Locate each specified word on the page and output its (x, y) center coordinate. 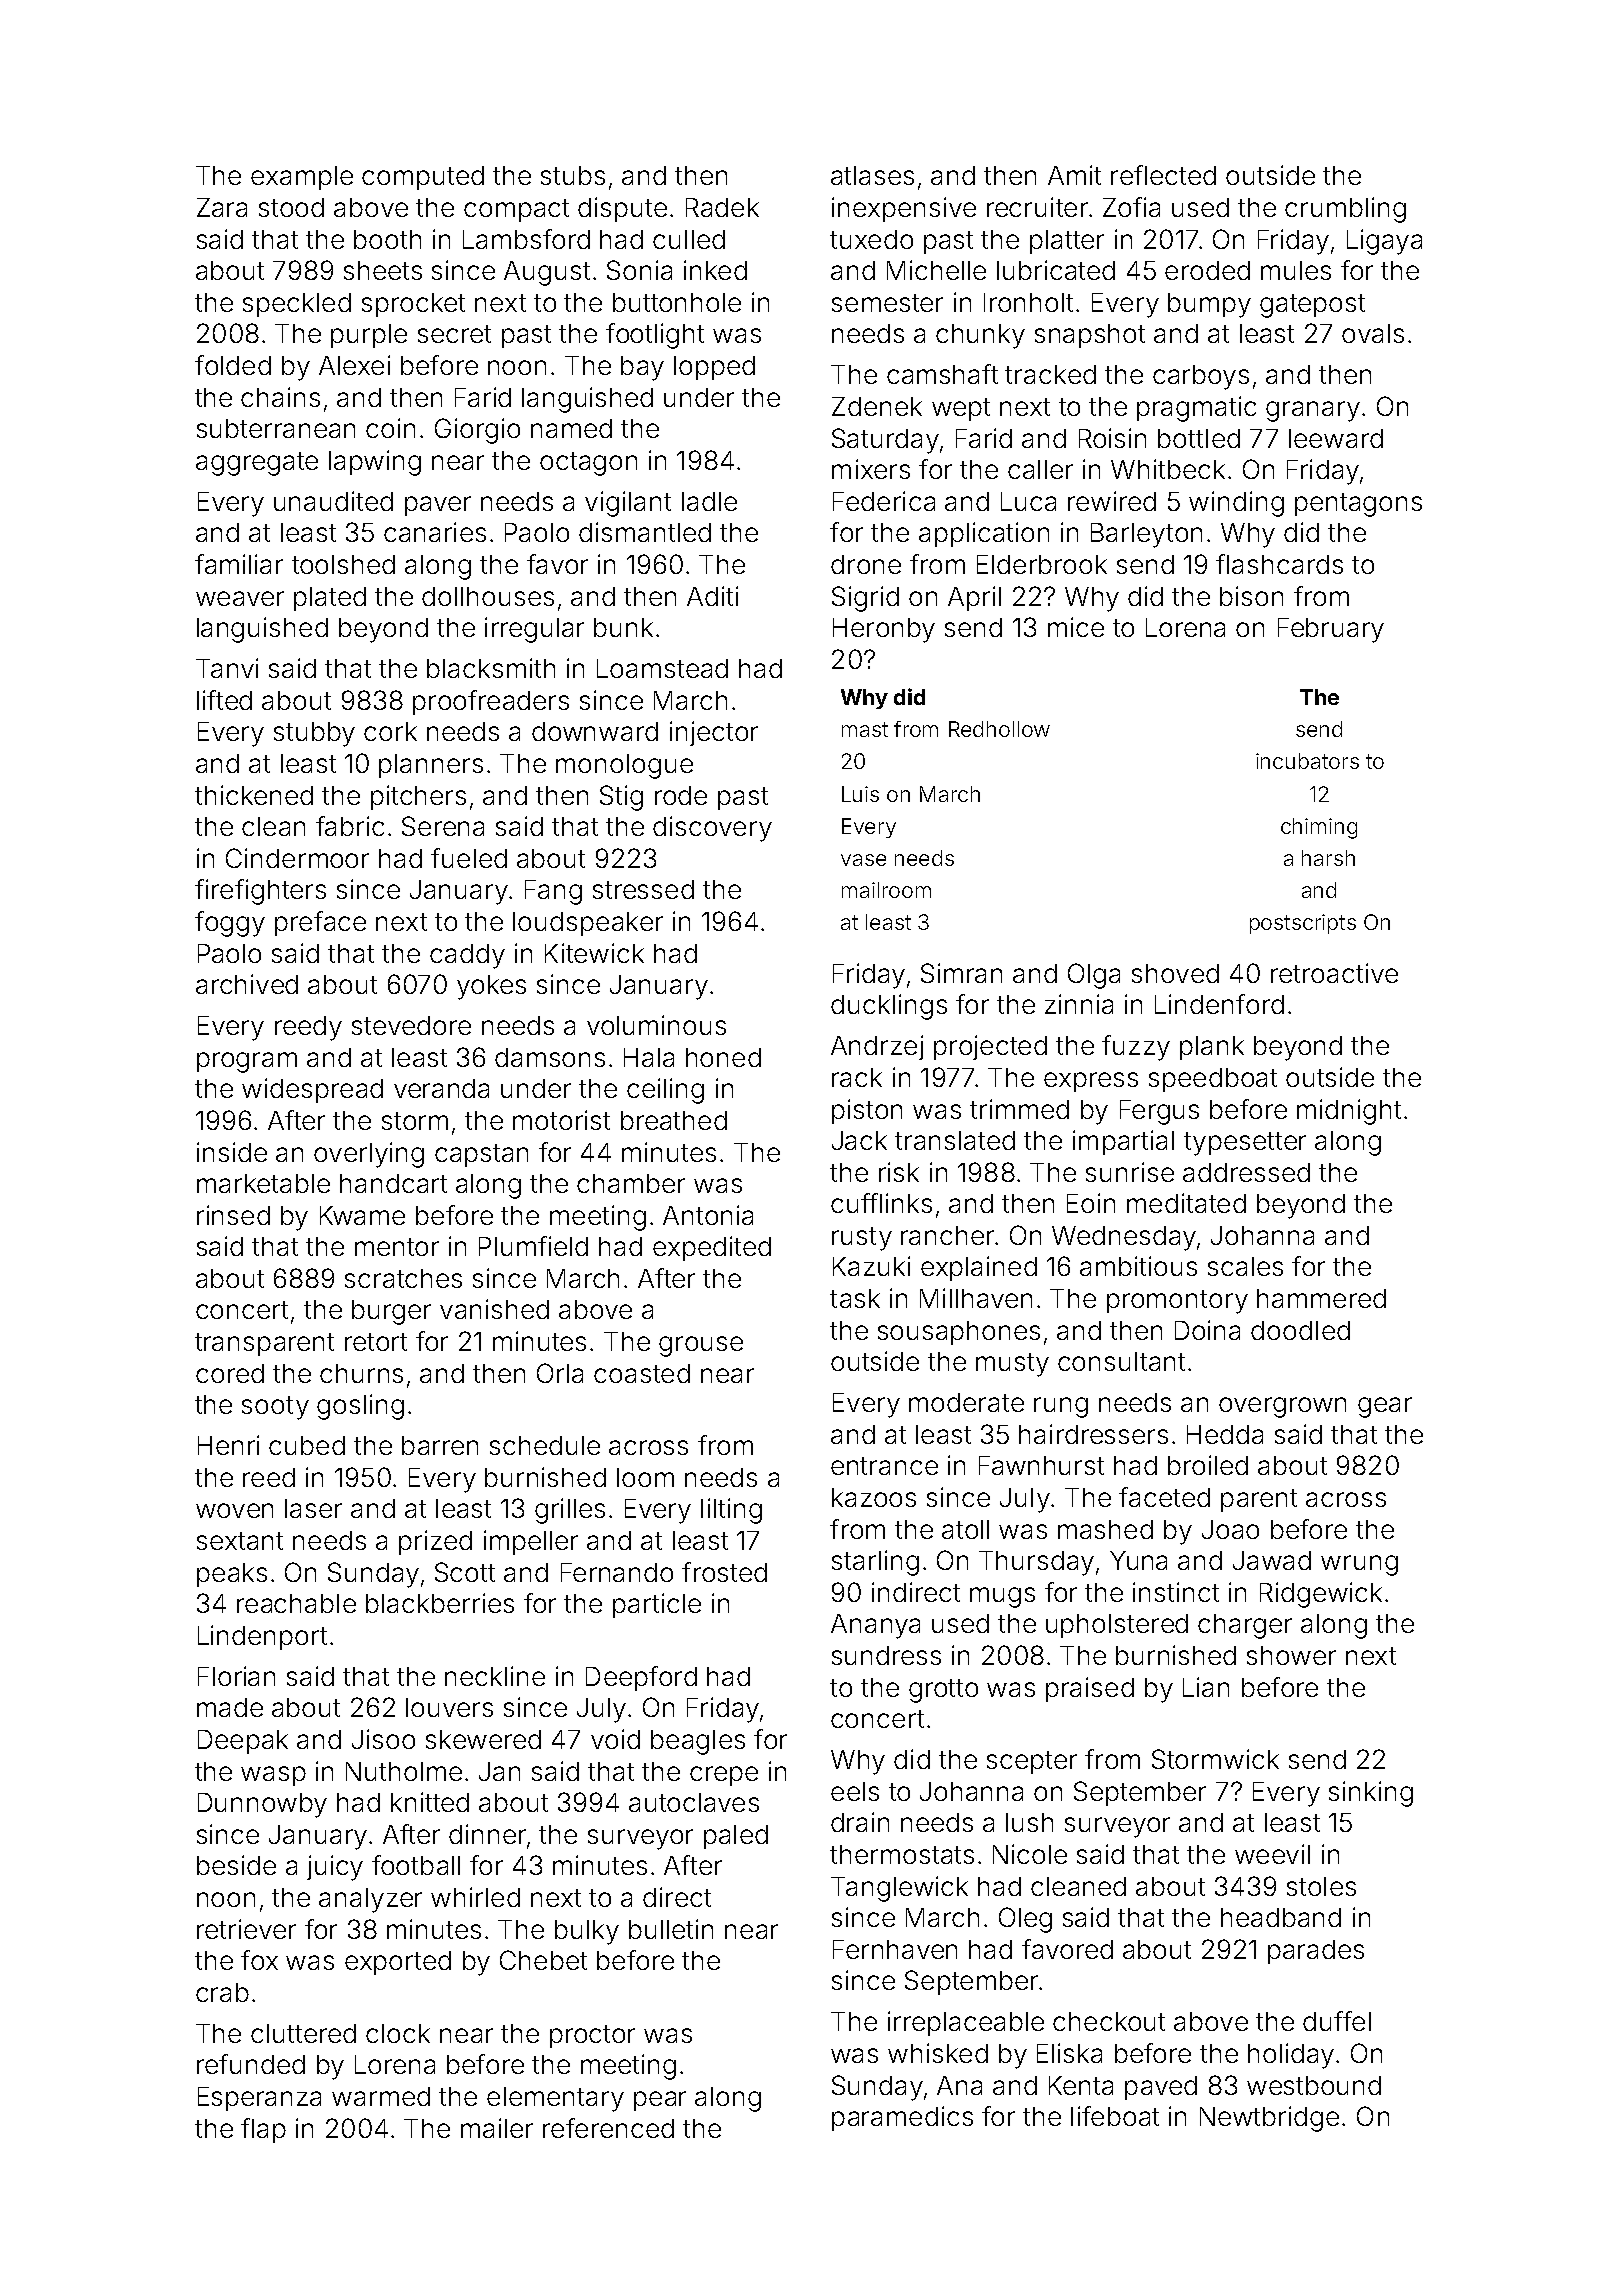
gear (1385, 1407)
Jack (859, 1140)
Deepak (243, 1742)
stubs (573, 175)
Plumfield (533, 1246)
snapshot (1090, 336)
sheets (383, 270)
